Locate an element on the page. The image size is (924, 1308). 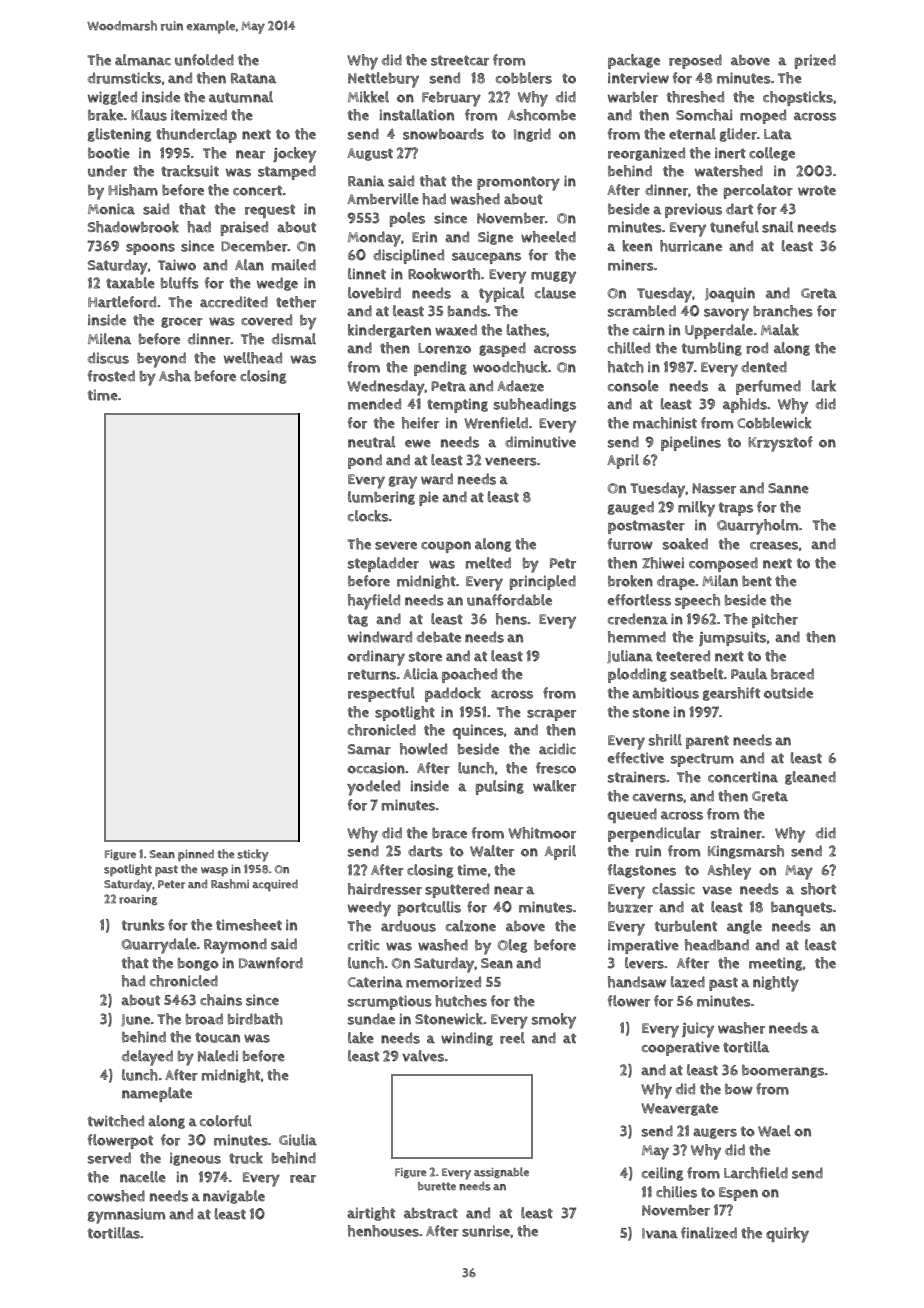
Rania is located at coordinates (366, 181).
